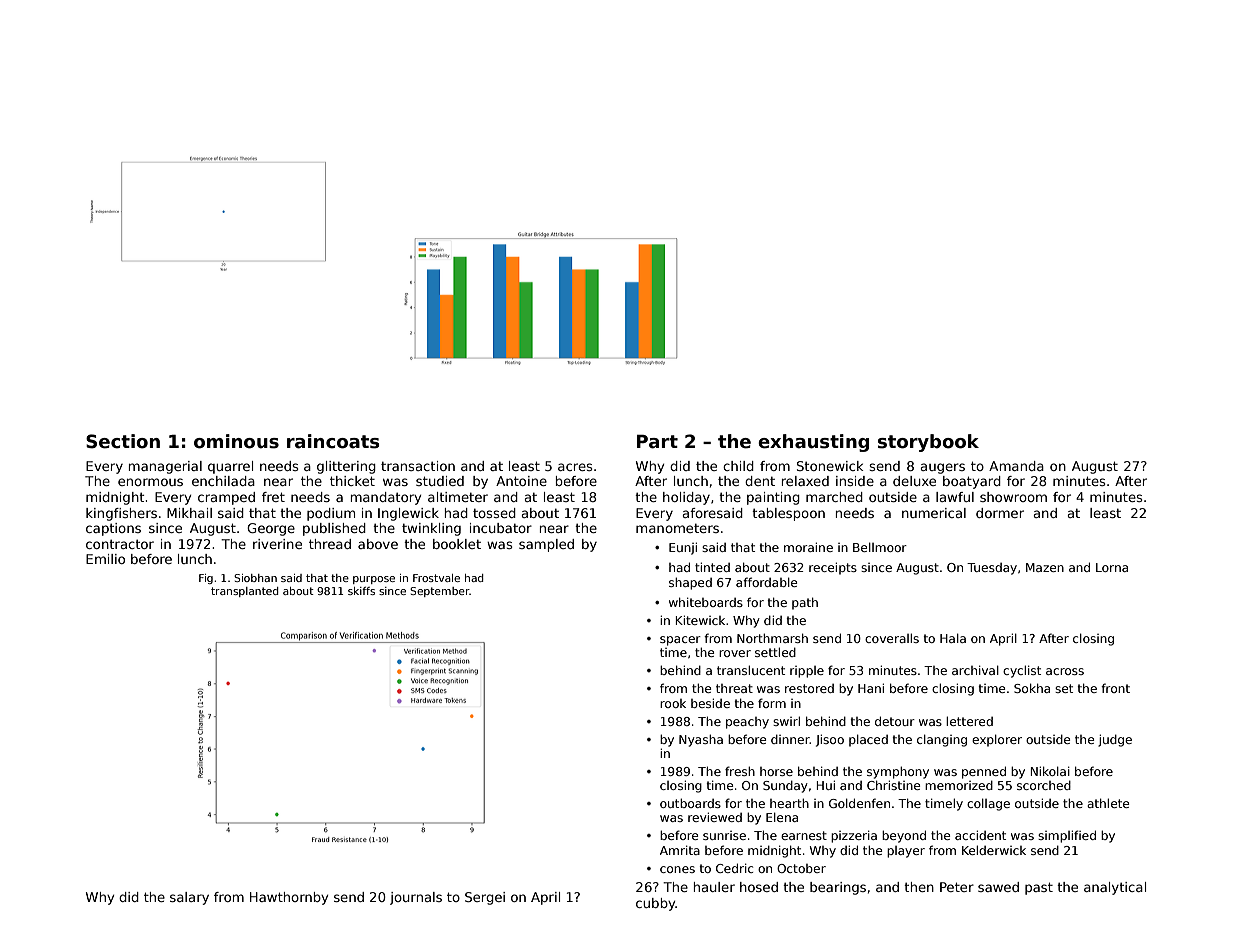  Describe the element at coordinates (680, 641) in the image. I see `spacer` at that location.
